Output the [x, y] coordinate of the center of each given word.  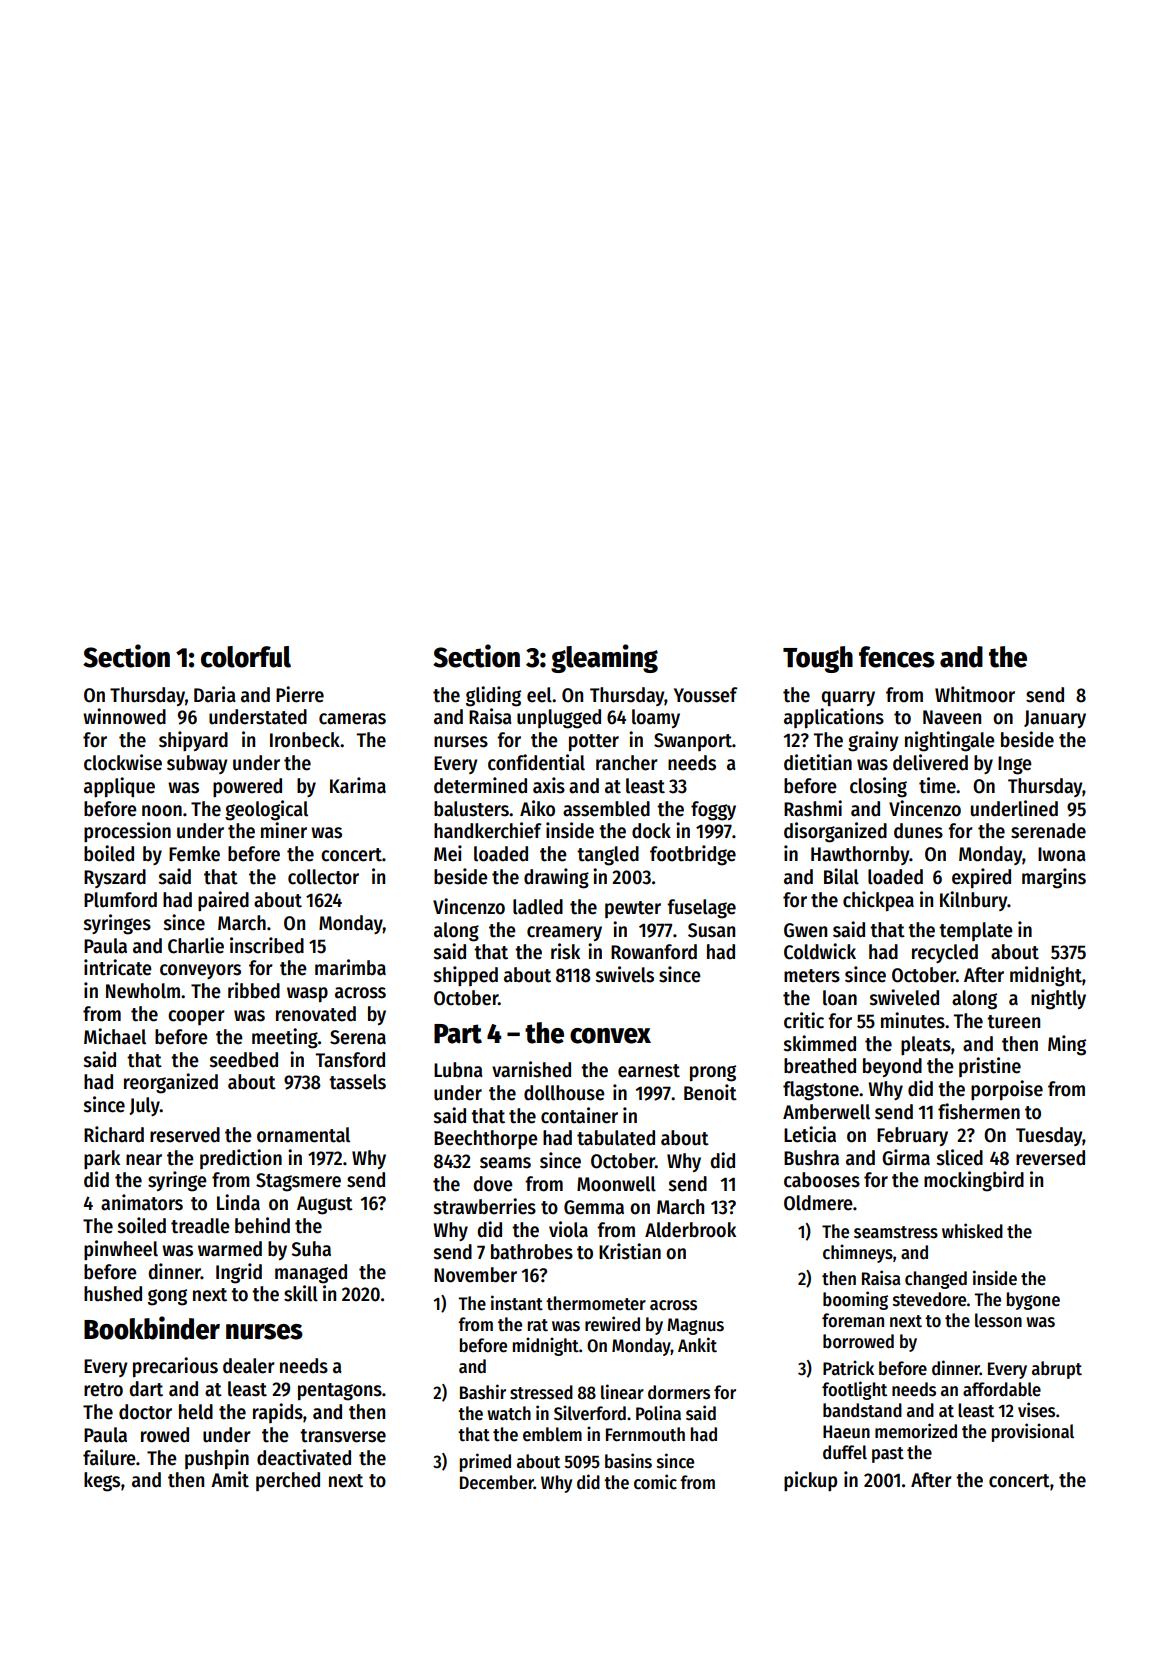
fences [897, 657]
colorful [246, 657]
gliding [493, 696]
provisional [1033, 1432]
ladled [538, 907]
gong [167, 1297]
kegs [102, 1482]
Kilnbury [973, 901]
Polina [658, 1413]
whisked [972, 1231]
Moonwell [616, 1184]
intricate [118, 967]
